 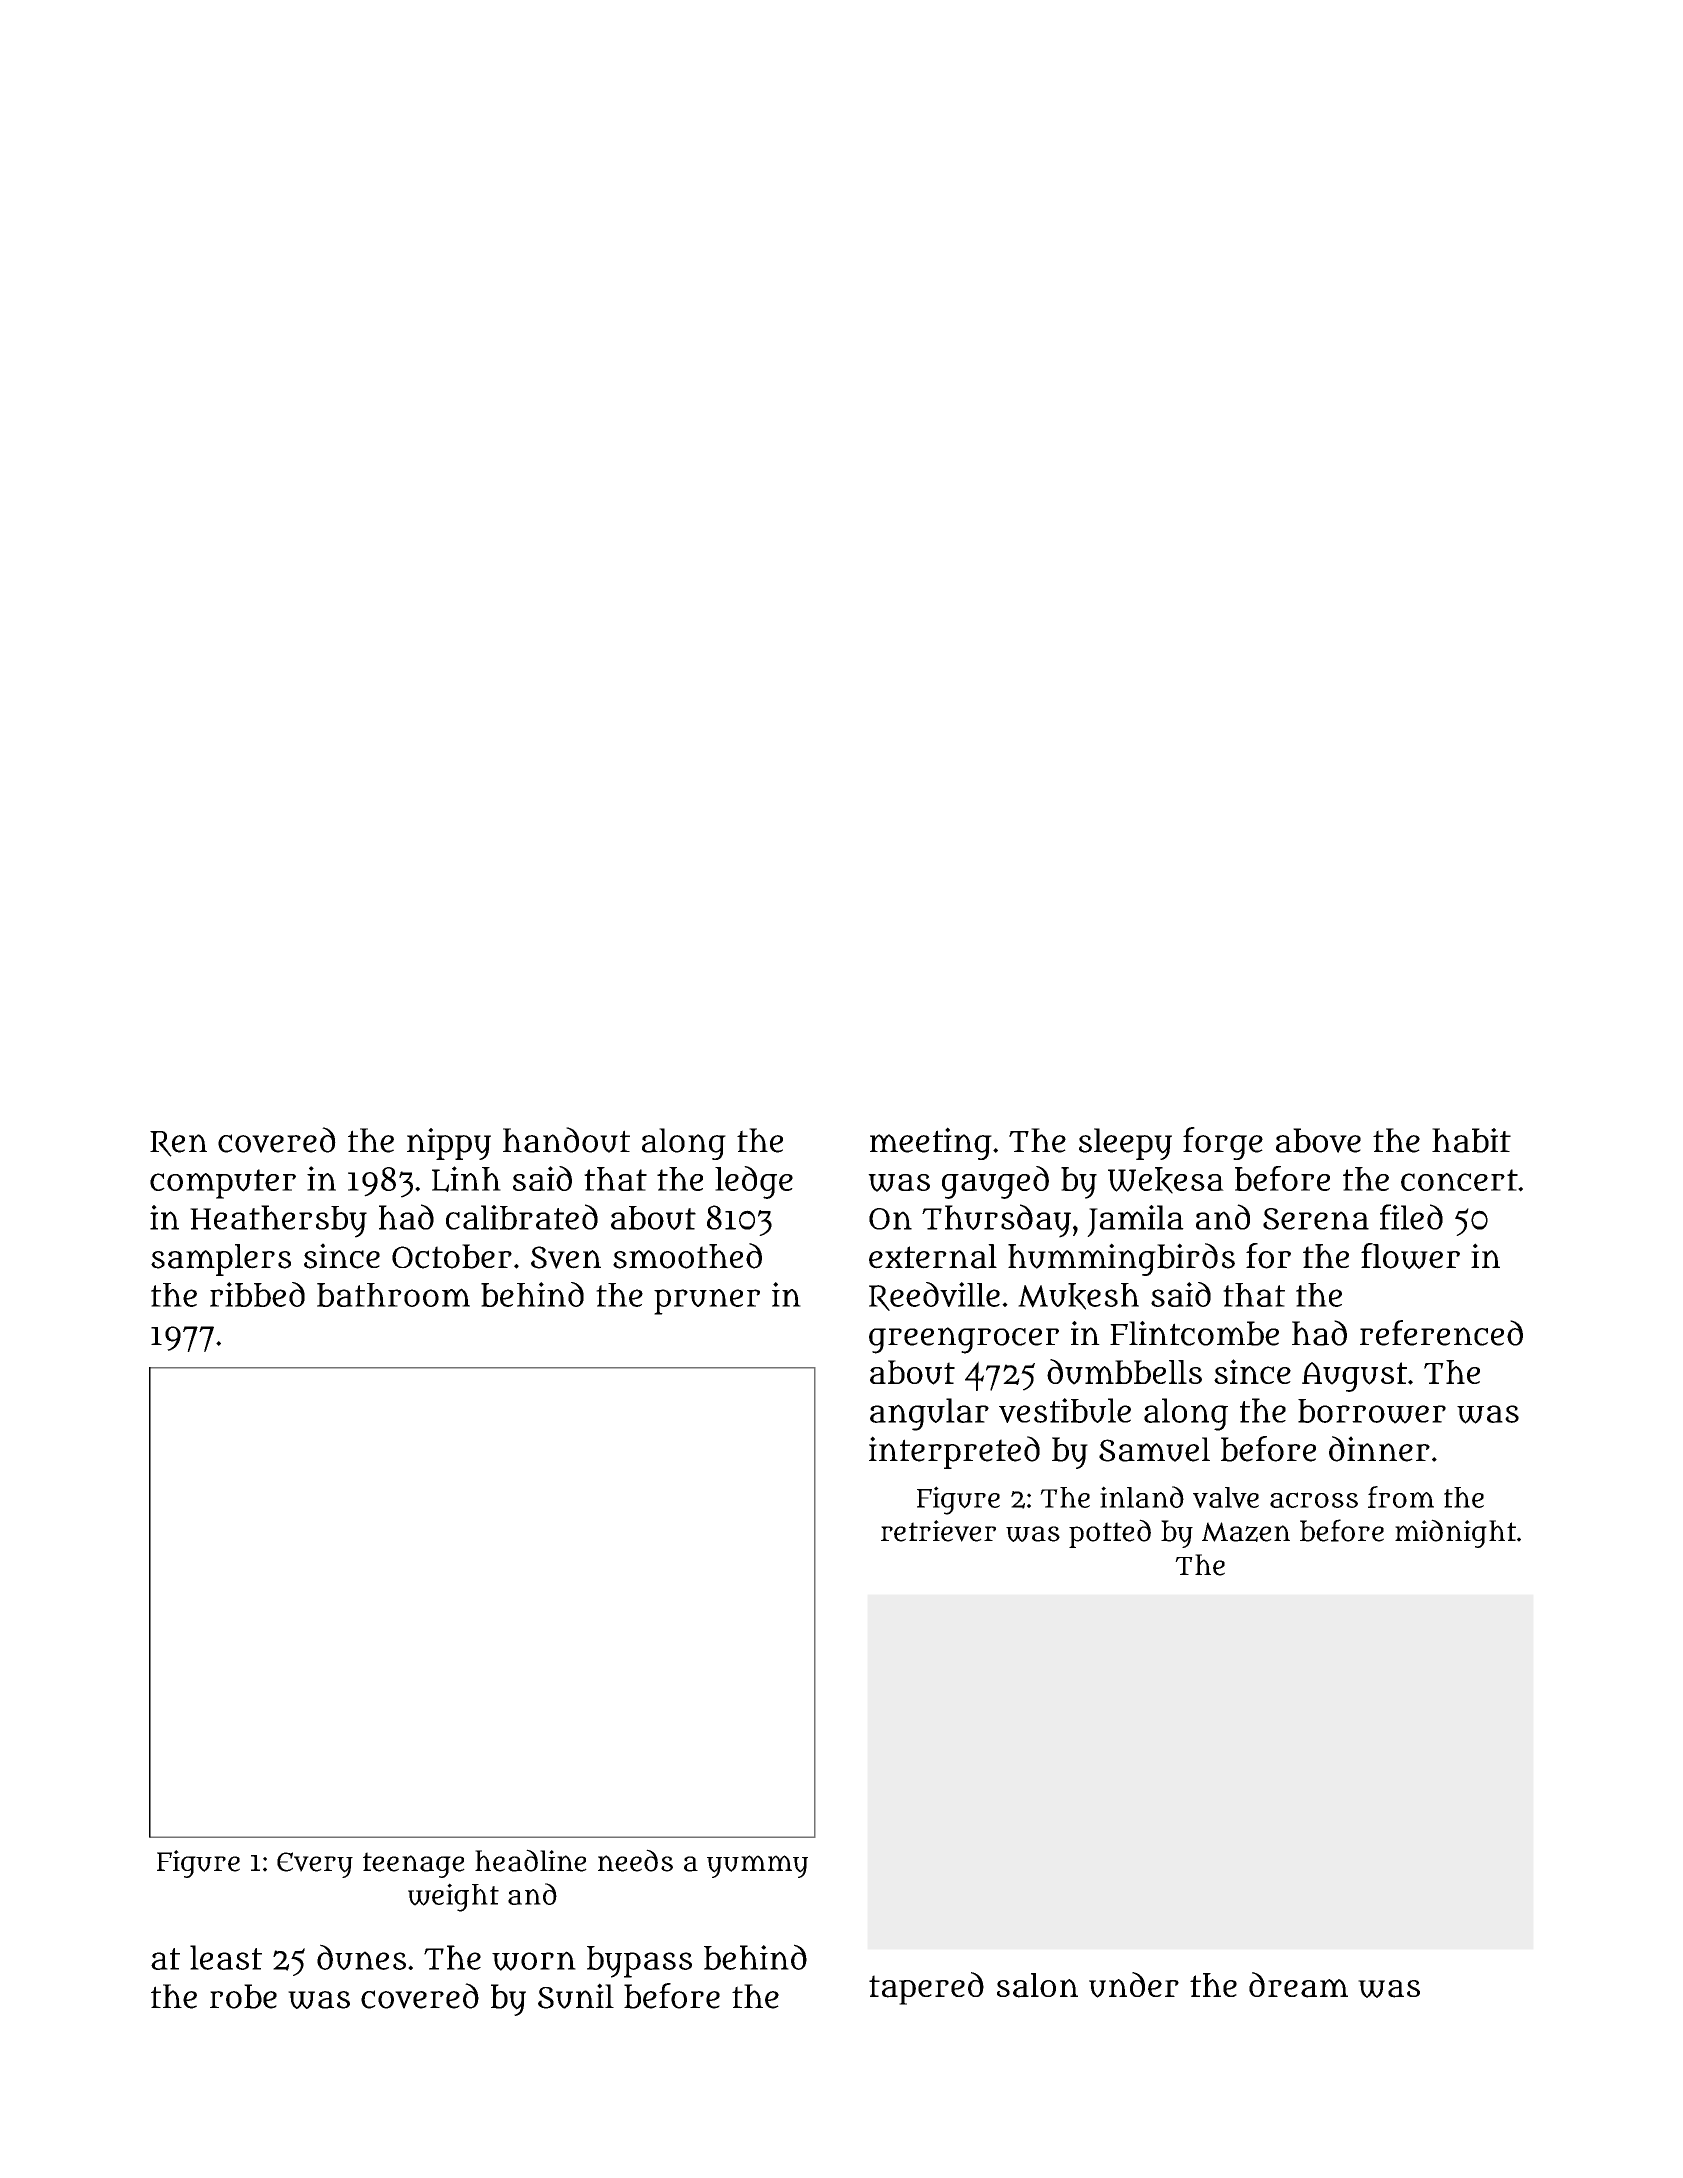 I want to click on external, so click(x=933, y=1256).
